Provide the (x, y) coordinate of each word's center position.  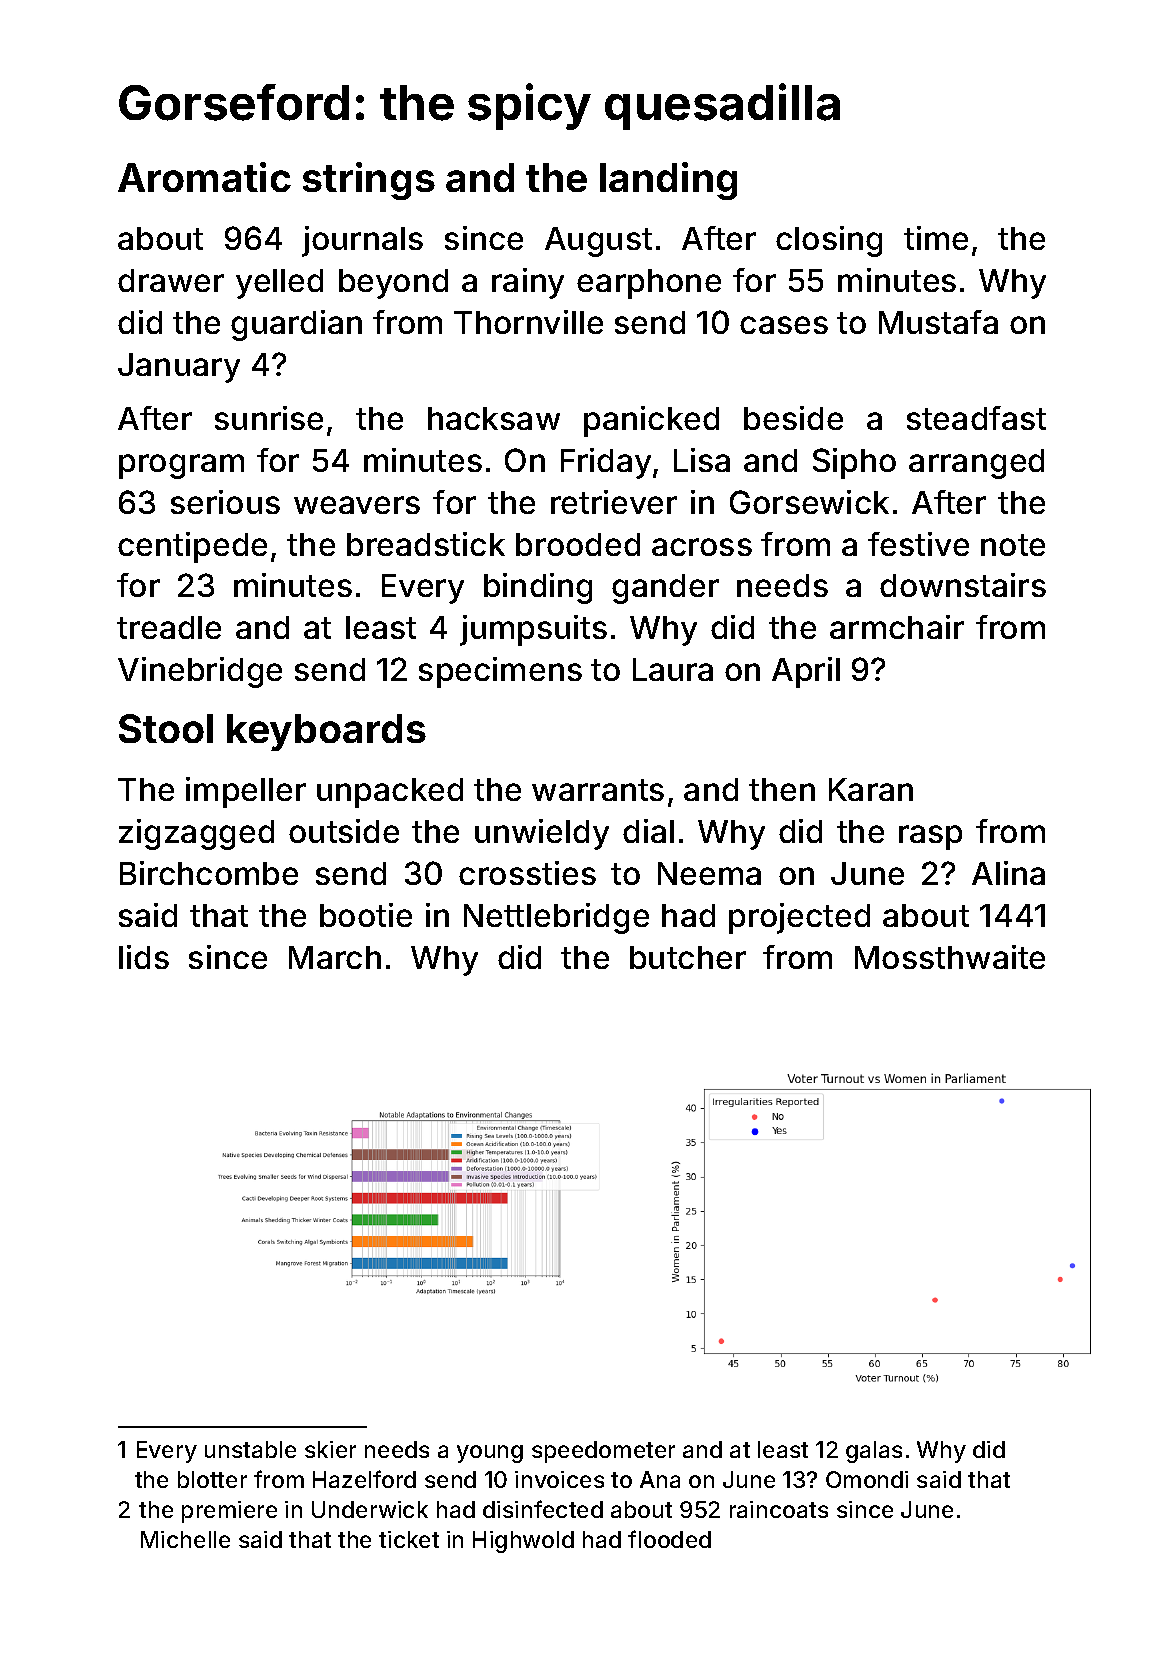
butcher (688, 957)
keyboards (326, 732)
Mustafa (938, 322)
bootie (366, 915)
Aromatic (204, 177)
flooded (669, 1539)
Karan (871, 789)
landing (668, 181)
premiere (229, 1512)
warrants (598, 790)
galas (874, 1452)
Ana (660, 1479)
